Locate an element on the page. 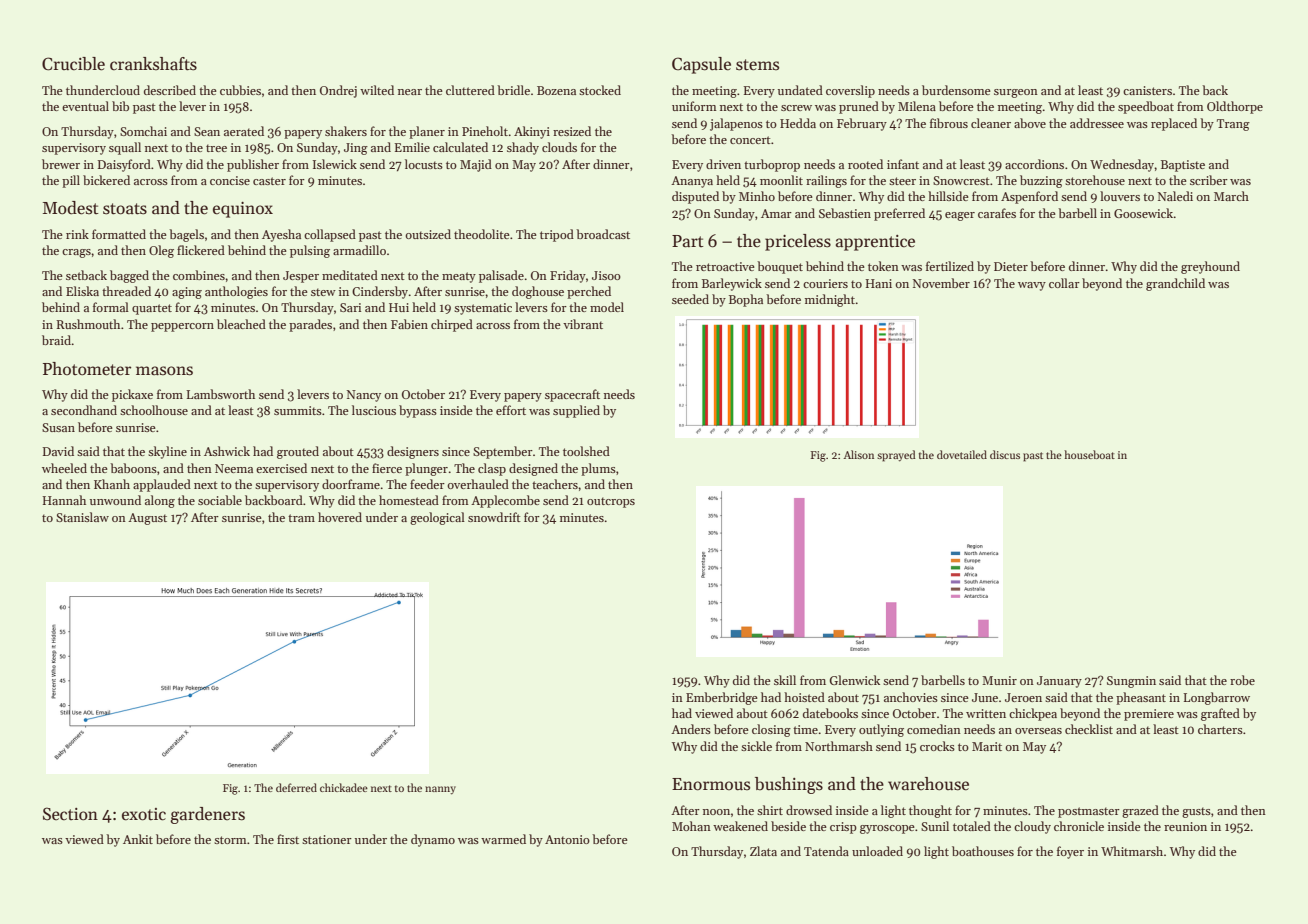  Eliska is located at coordinates (82, 291).
